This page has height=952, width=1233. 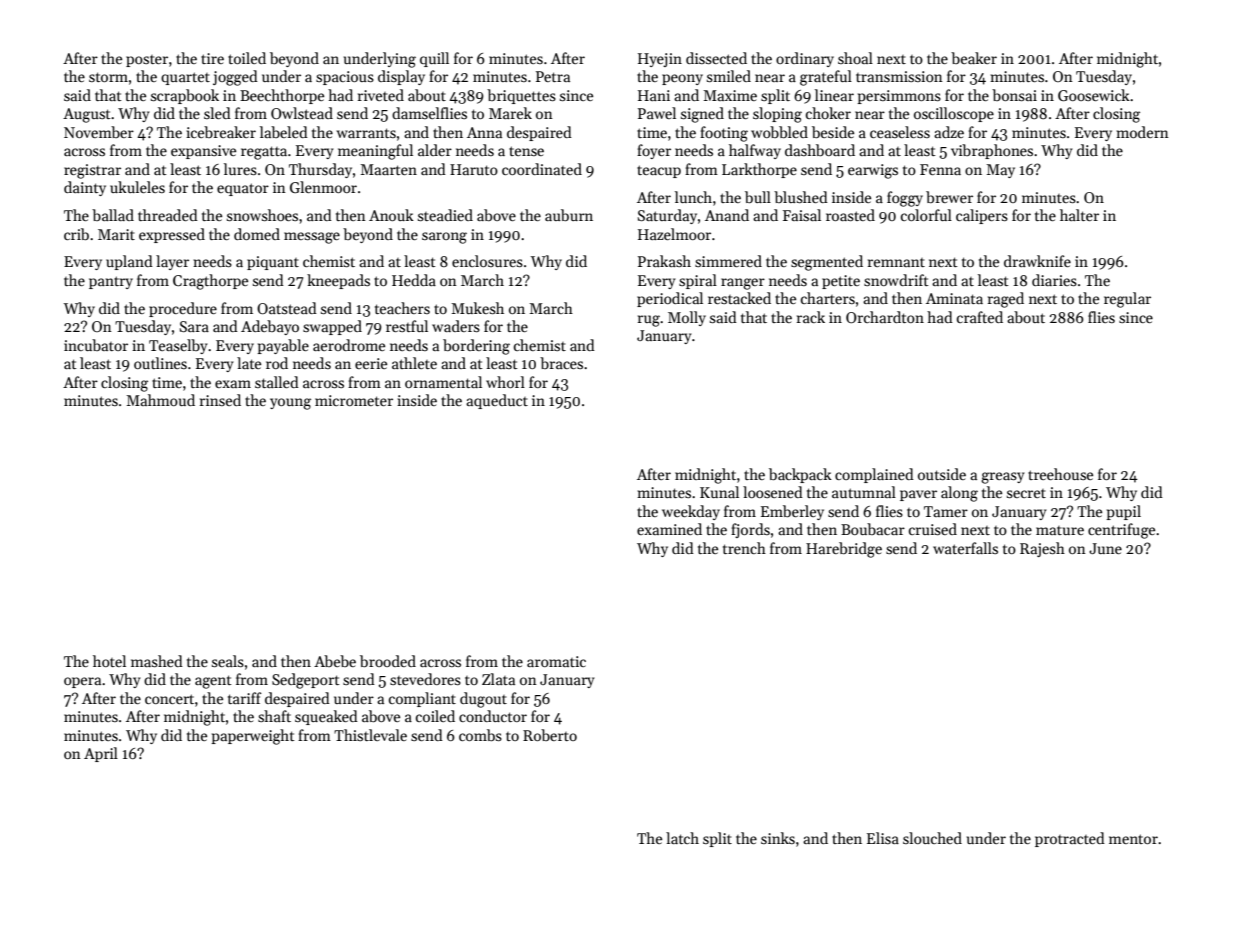 I want to click on April, so click(x=101, y=754).
